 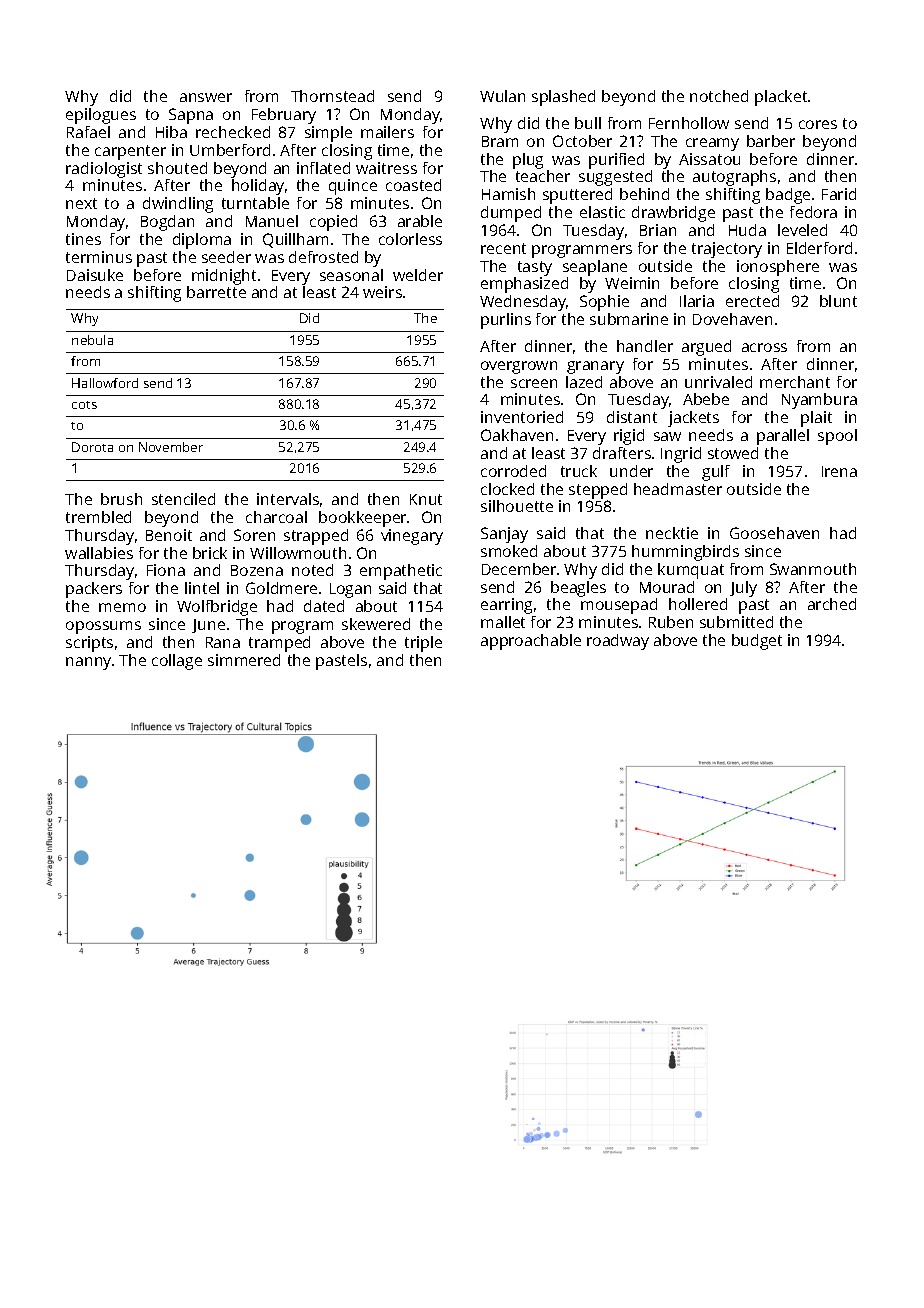 What do you see at coordinates (706, 399) in the screenshot?
I see `Abebe` at bounding box center [706, 399].
